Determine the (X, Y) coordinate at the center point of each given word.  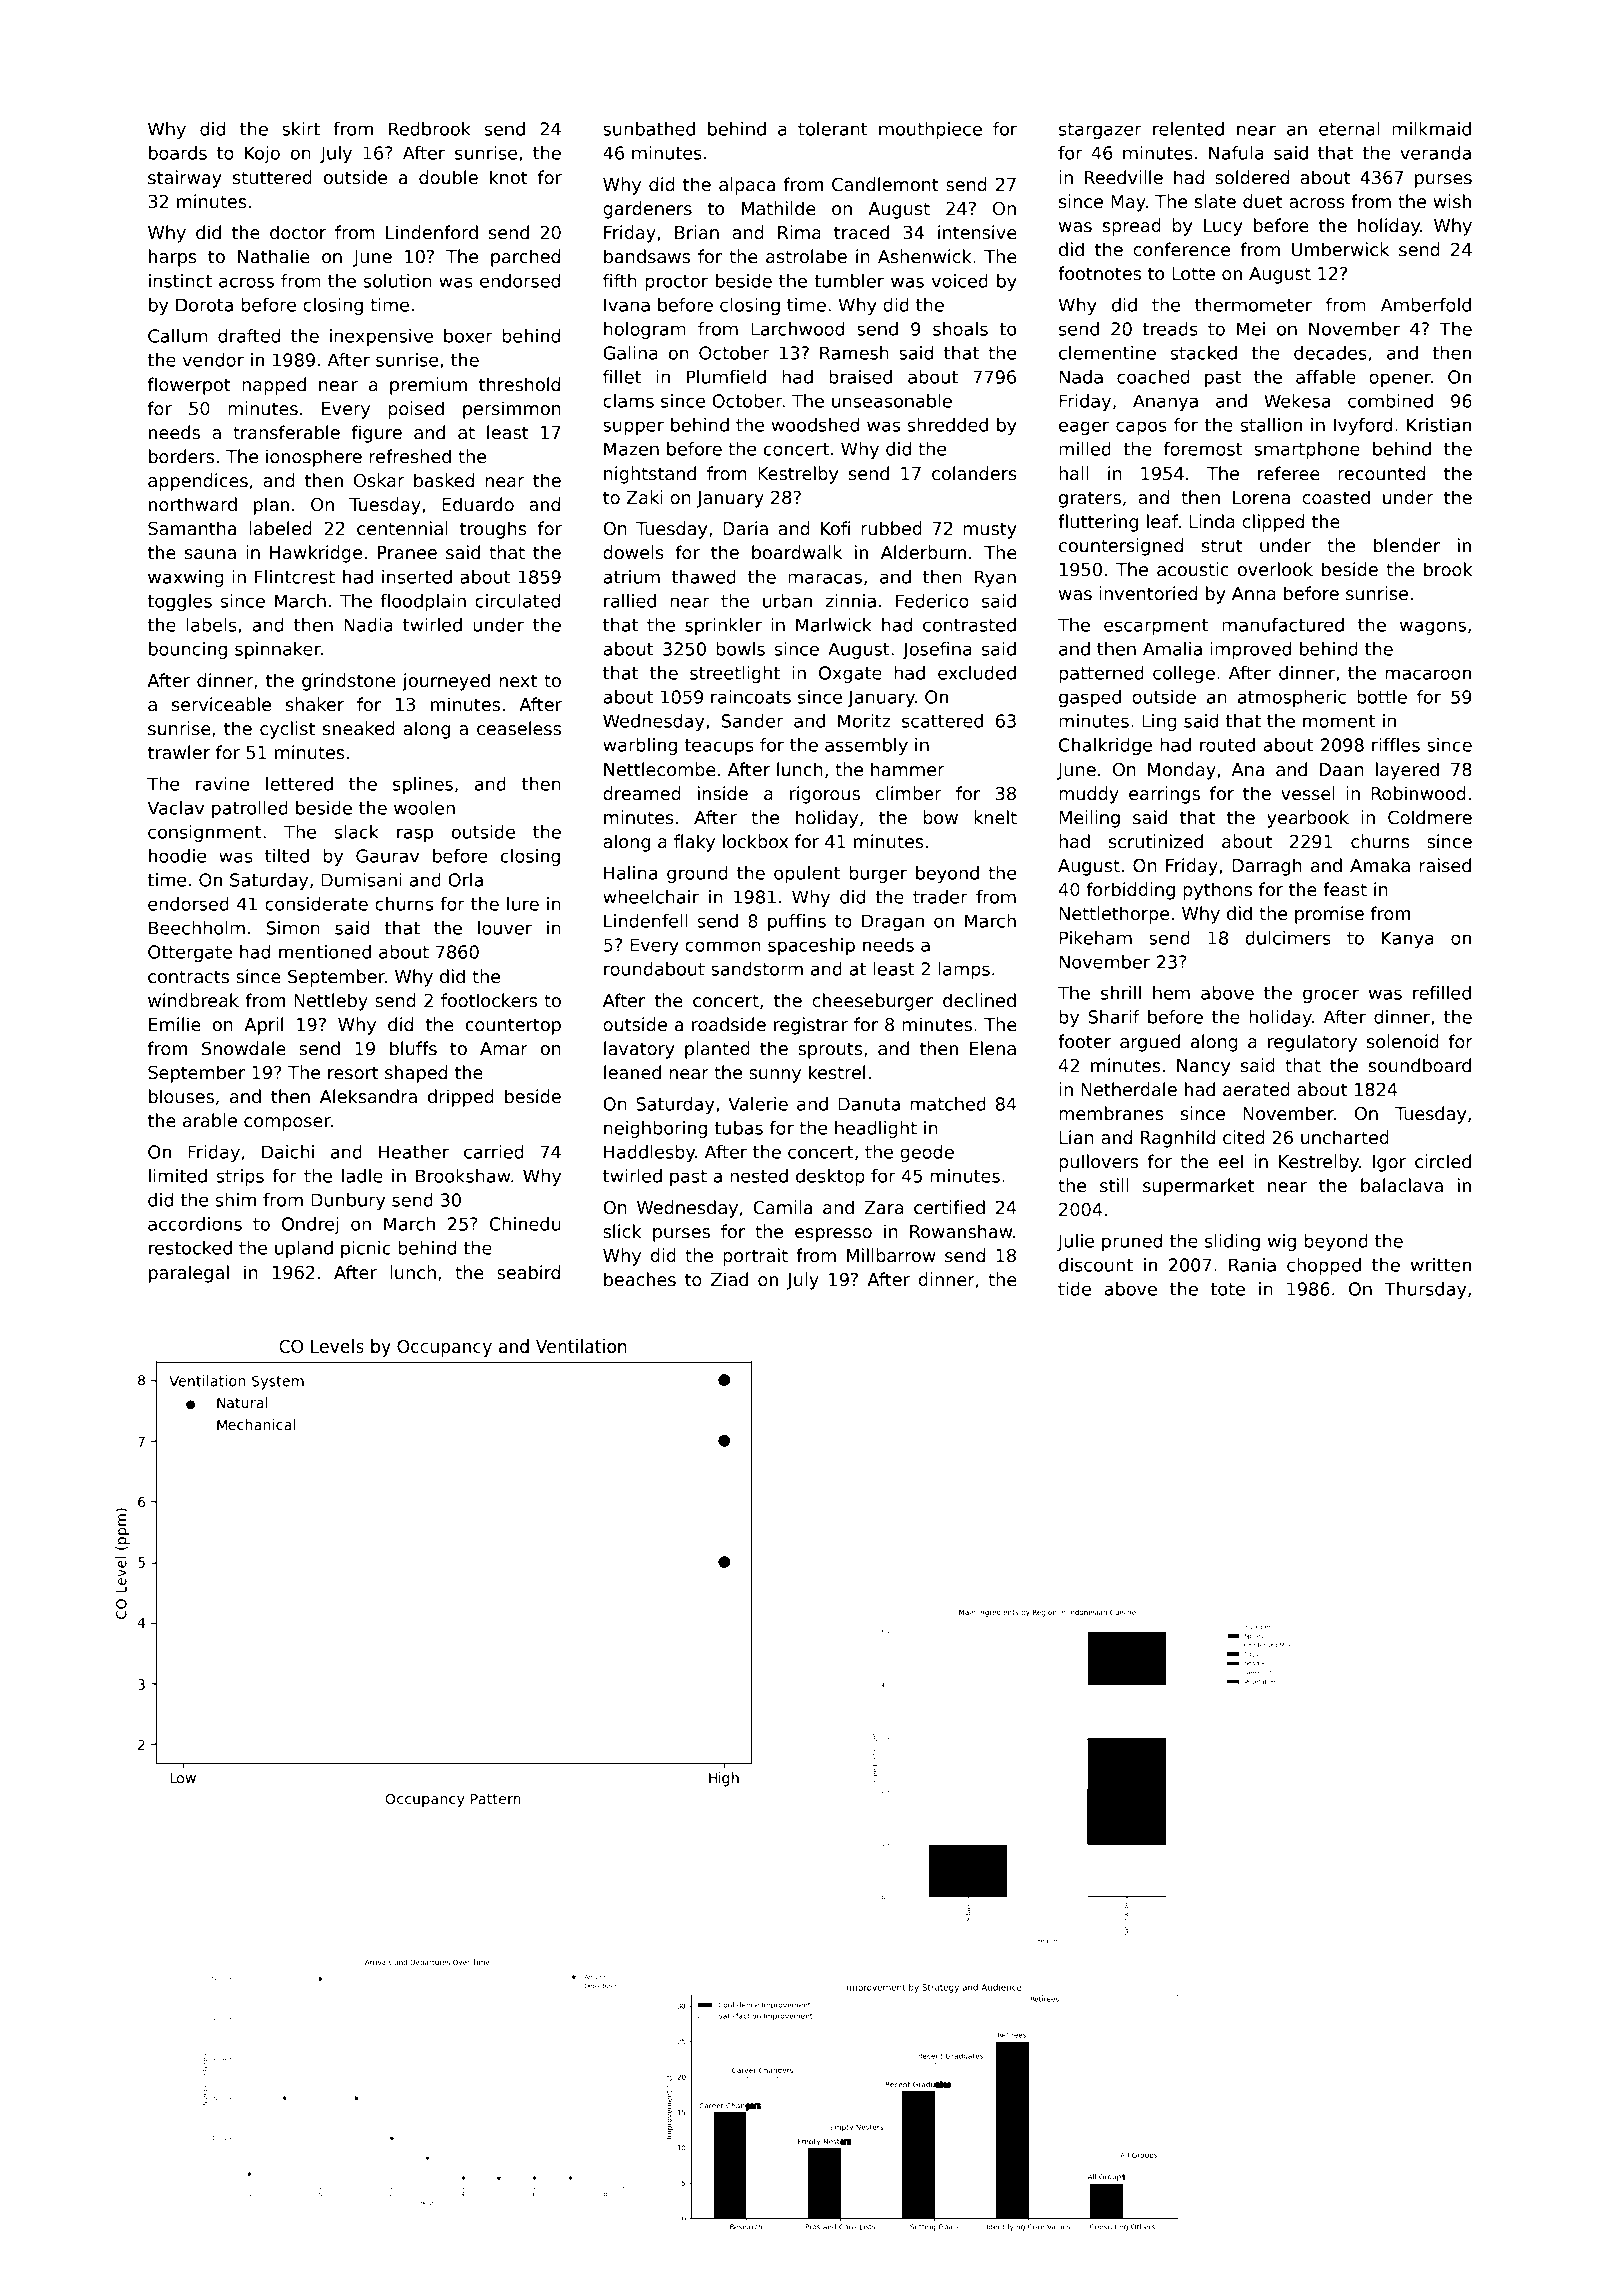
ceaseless (519, 728)
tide (1074, 1289)
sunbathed (649, 129)
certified (949, 1207)
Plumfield (726, 377)
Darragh (1267, 867)
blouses (181, 1096)
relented (1188, 129)
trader (940, 897)
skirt (301, 129)
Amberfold (1426, 305)
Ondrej (310, 1225)
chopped (1324, 1266)
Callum (177, 336)
